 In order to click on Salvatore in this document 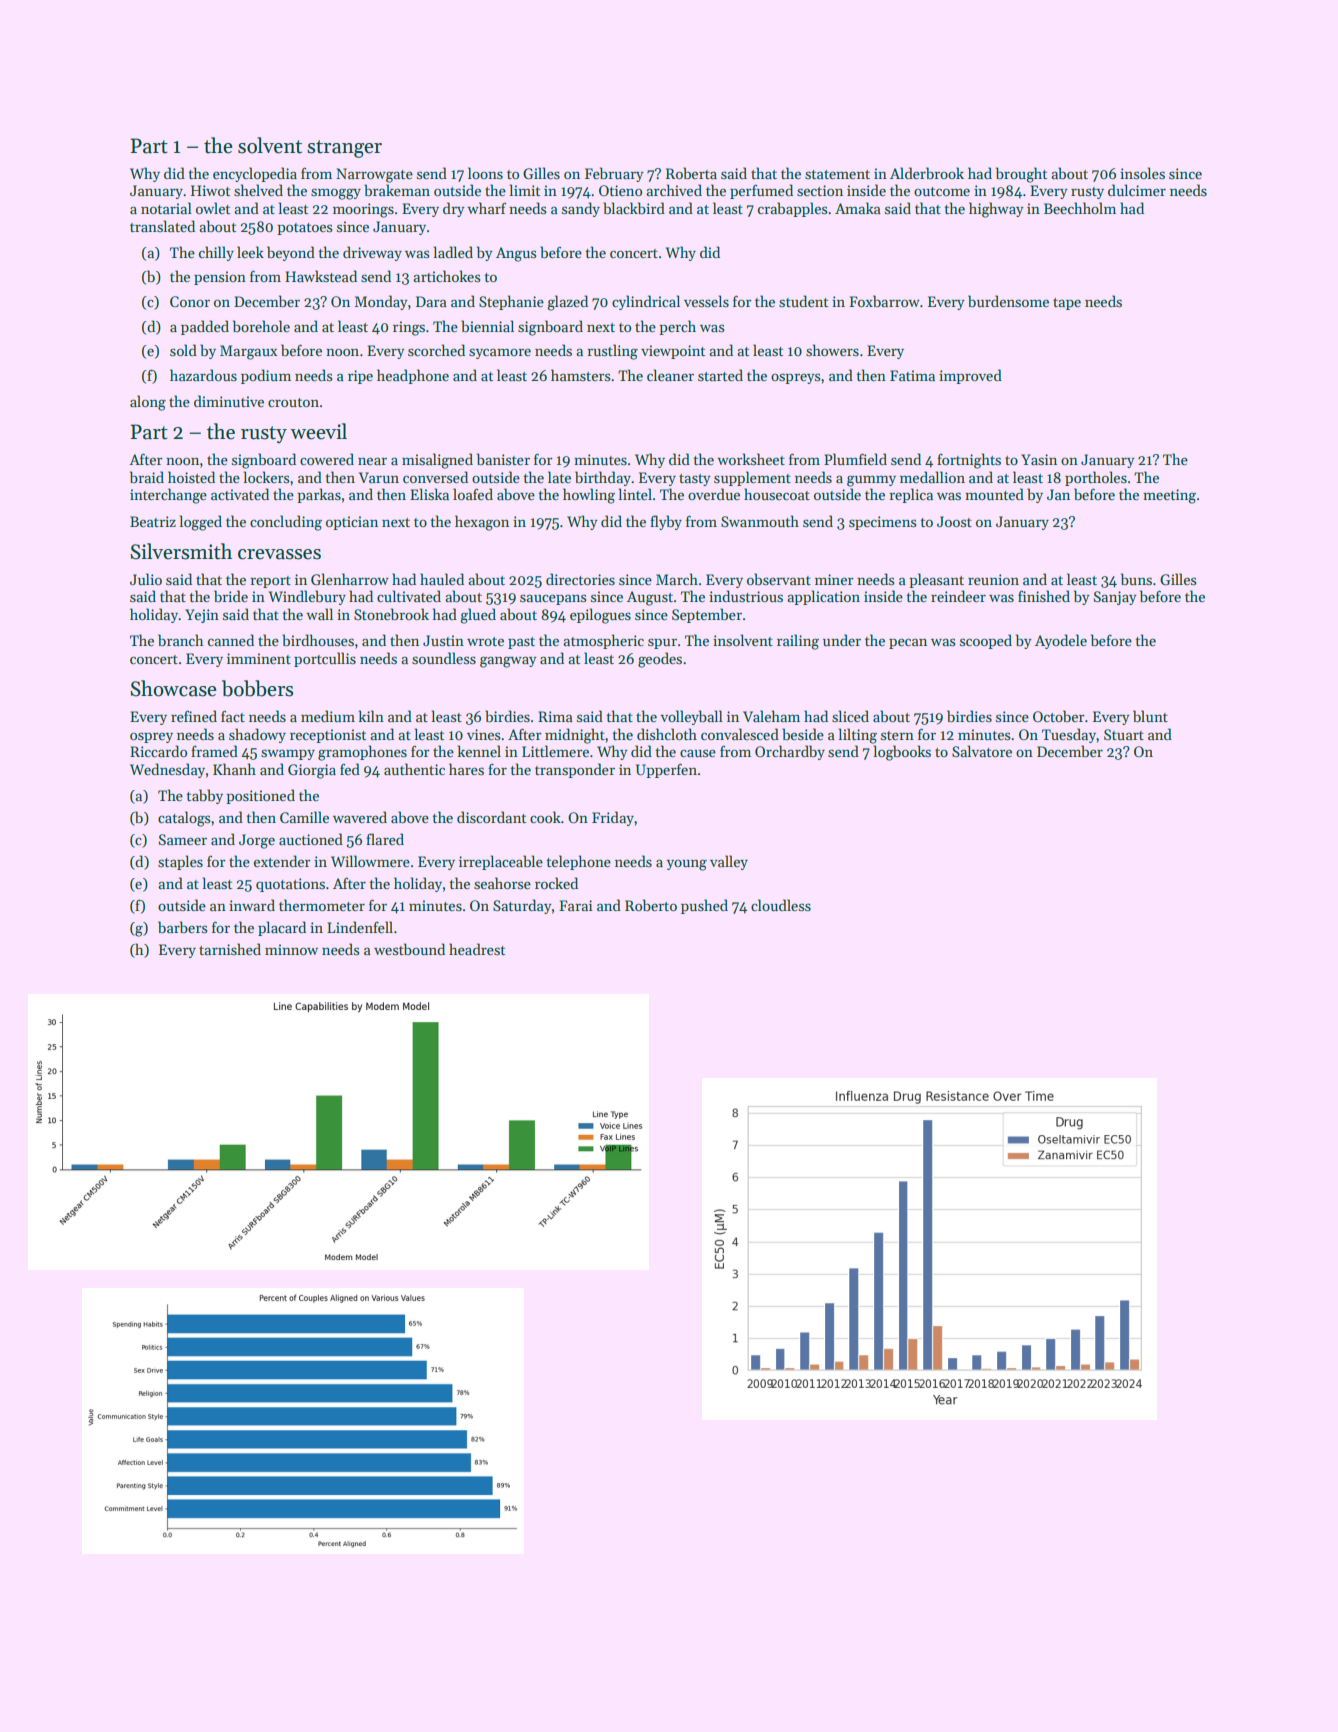, I will do `click(982, 751)`.
